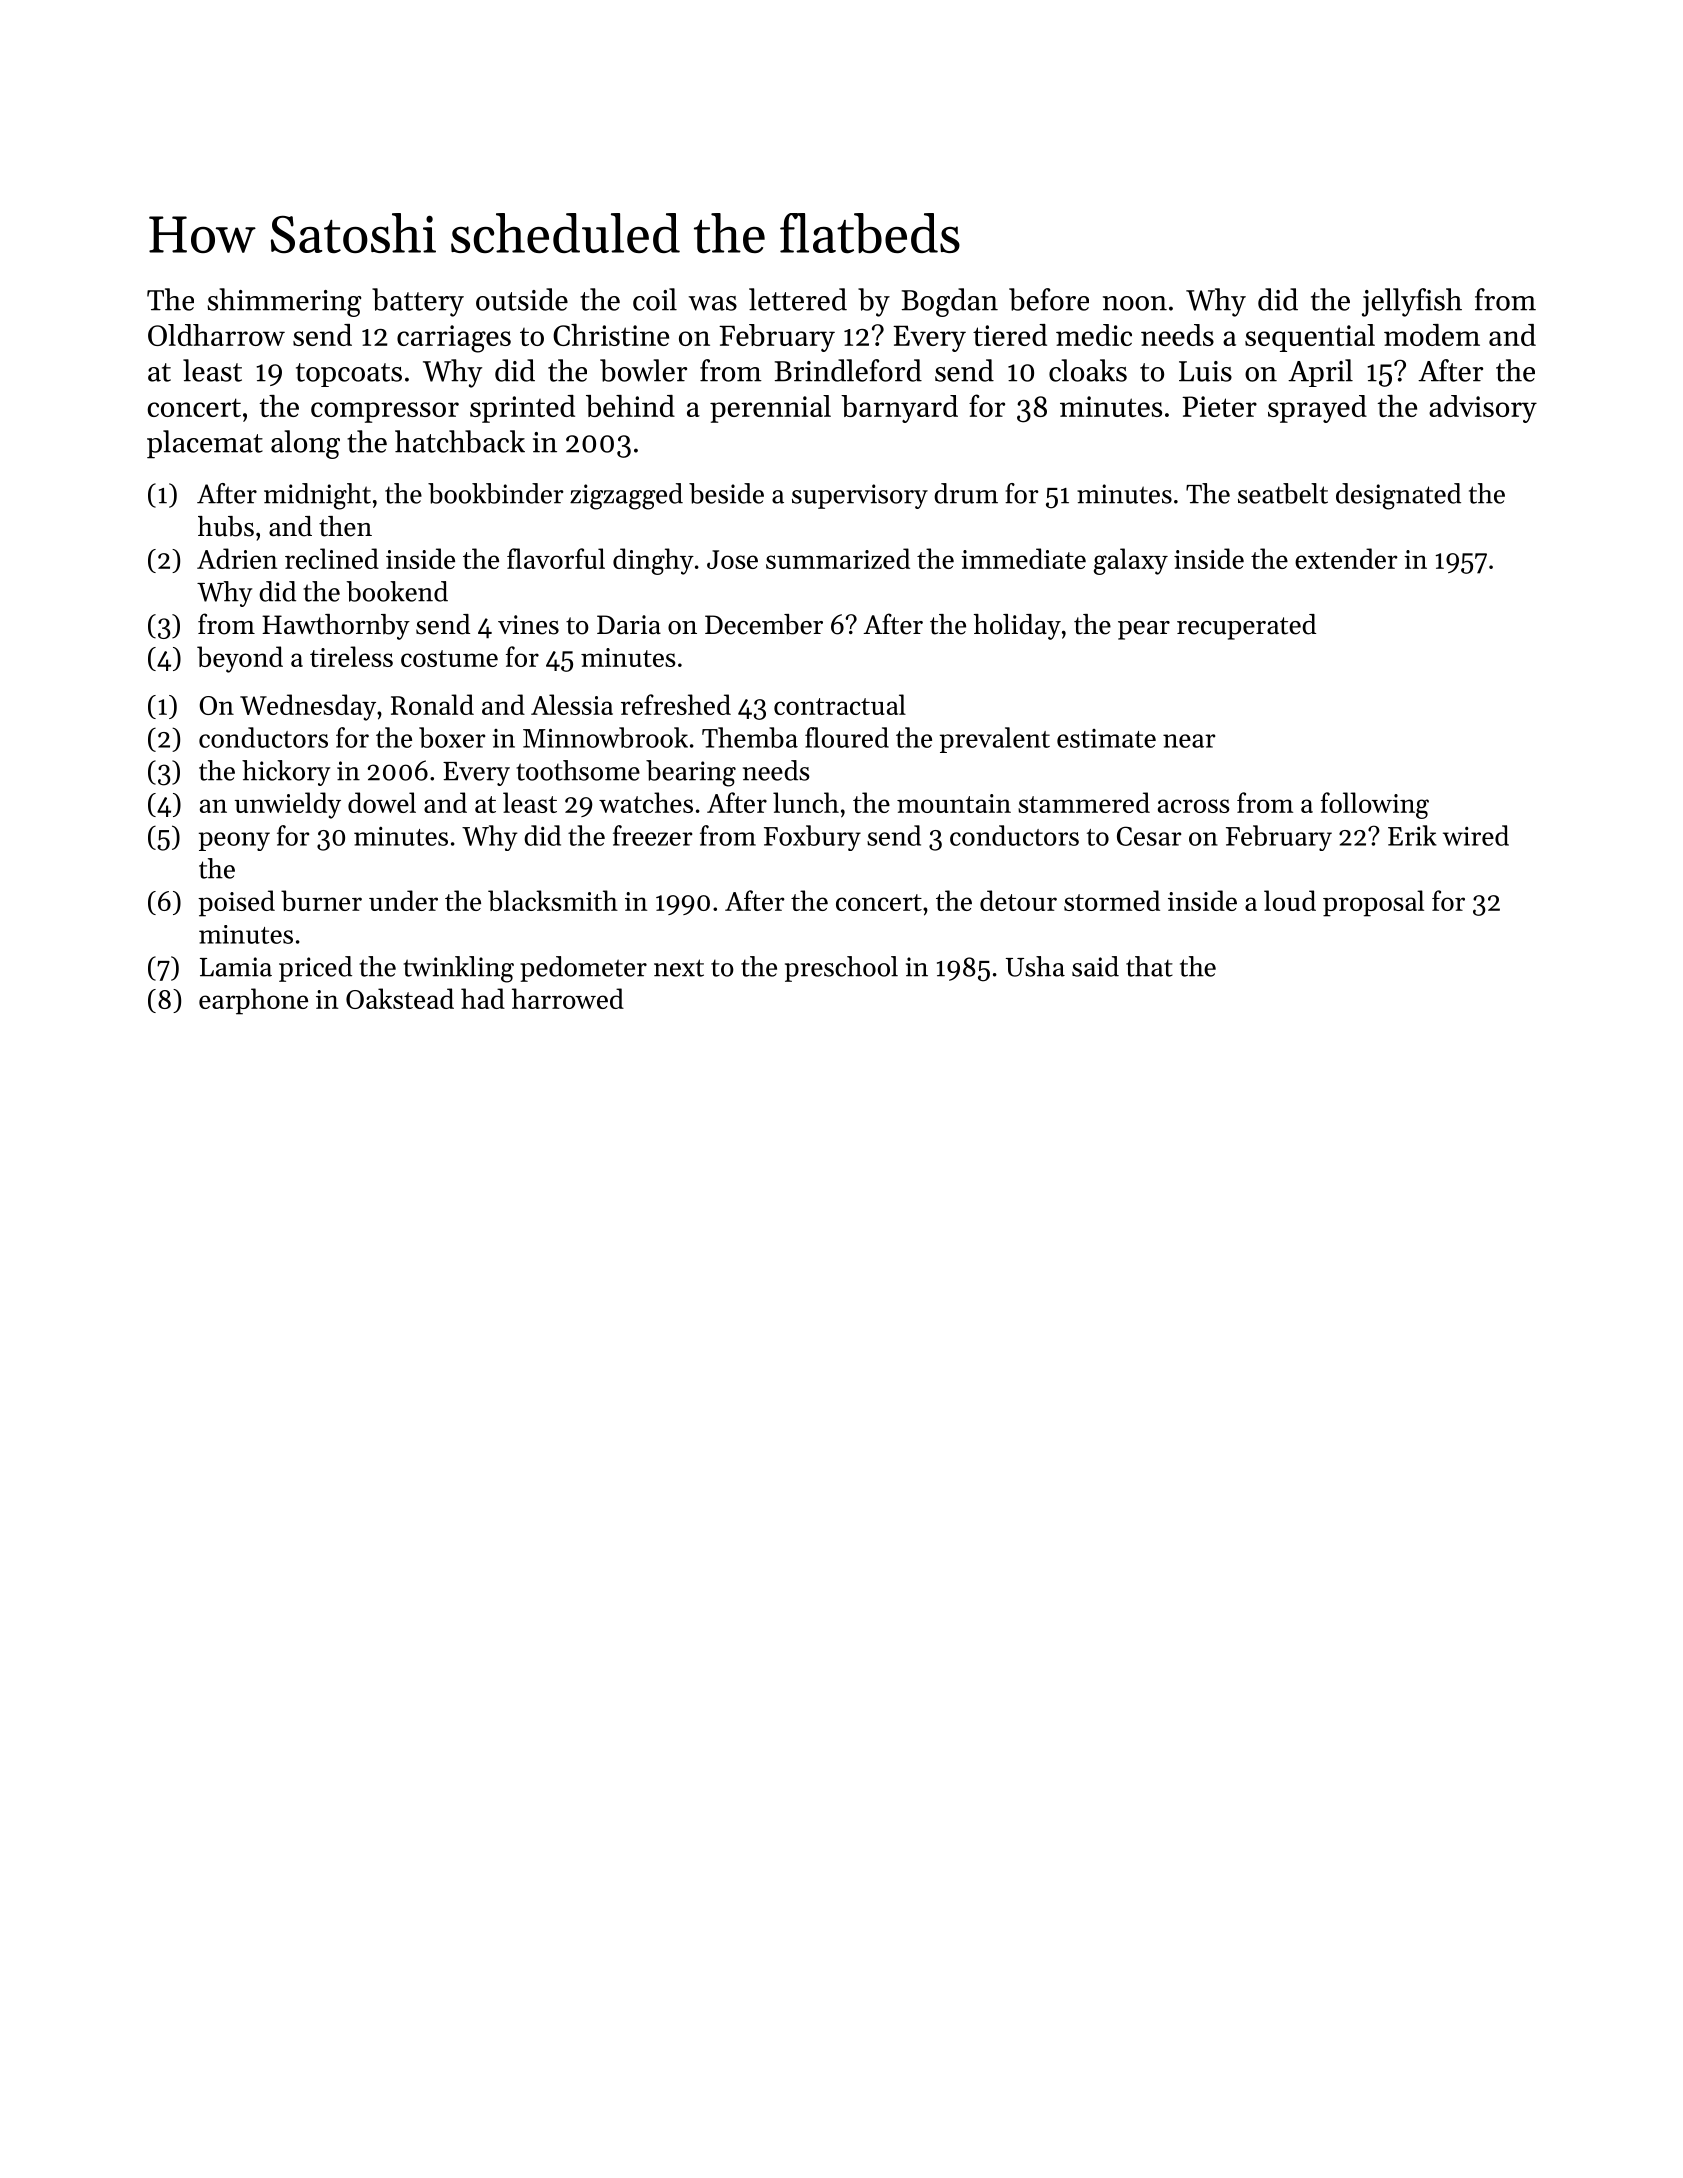 The image size is (1683, 2178). What do you see at coordinates (216, 335) in the document?
I see `Oldharrow` at bounding box center [216, 335].
